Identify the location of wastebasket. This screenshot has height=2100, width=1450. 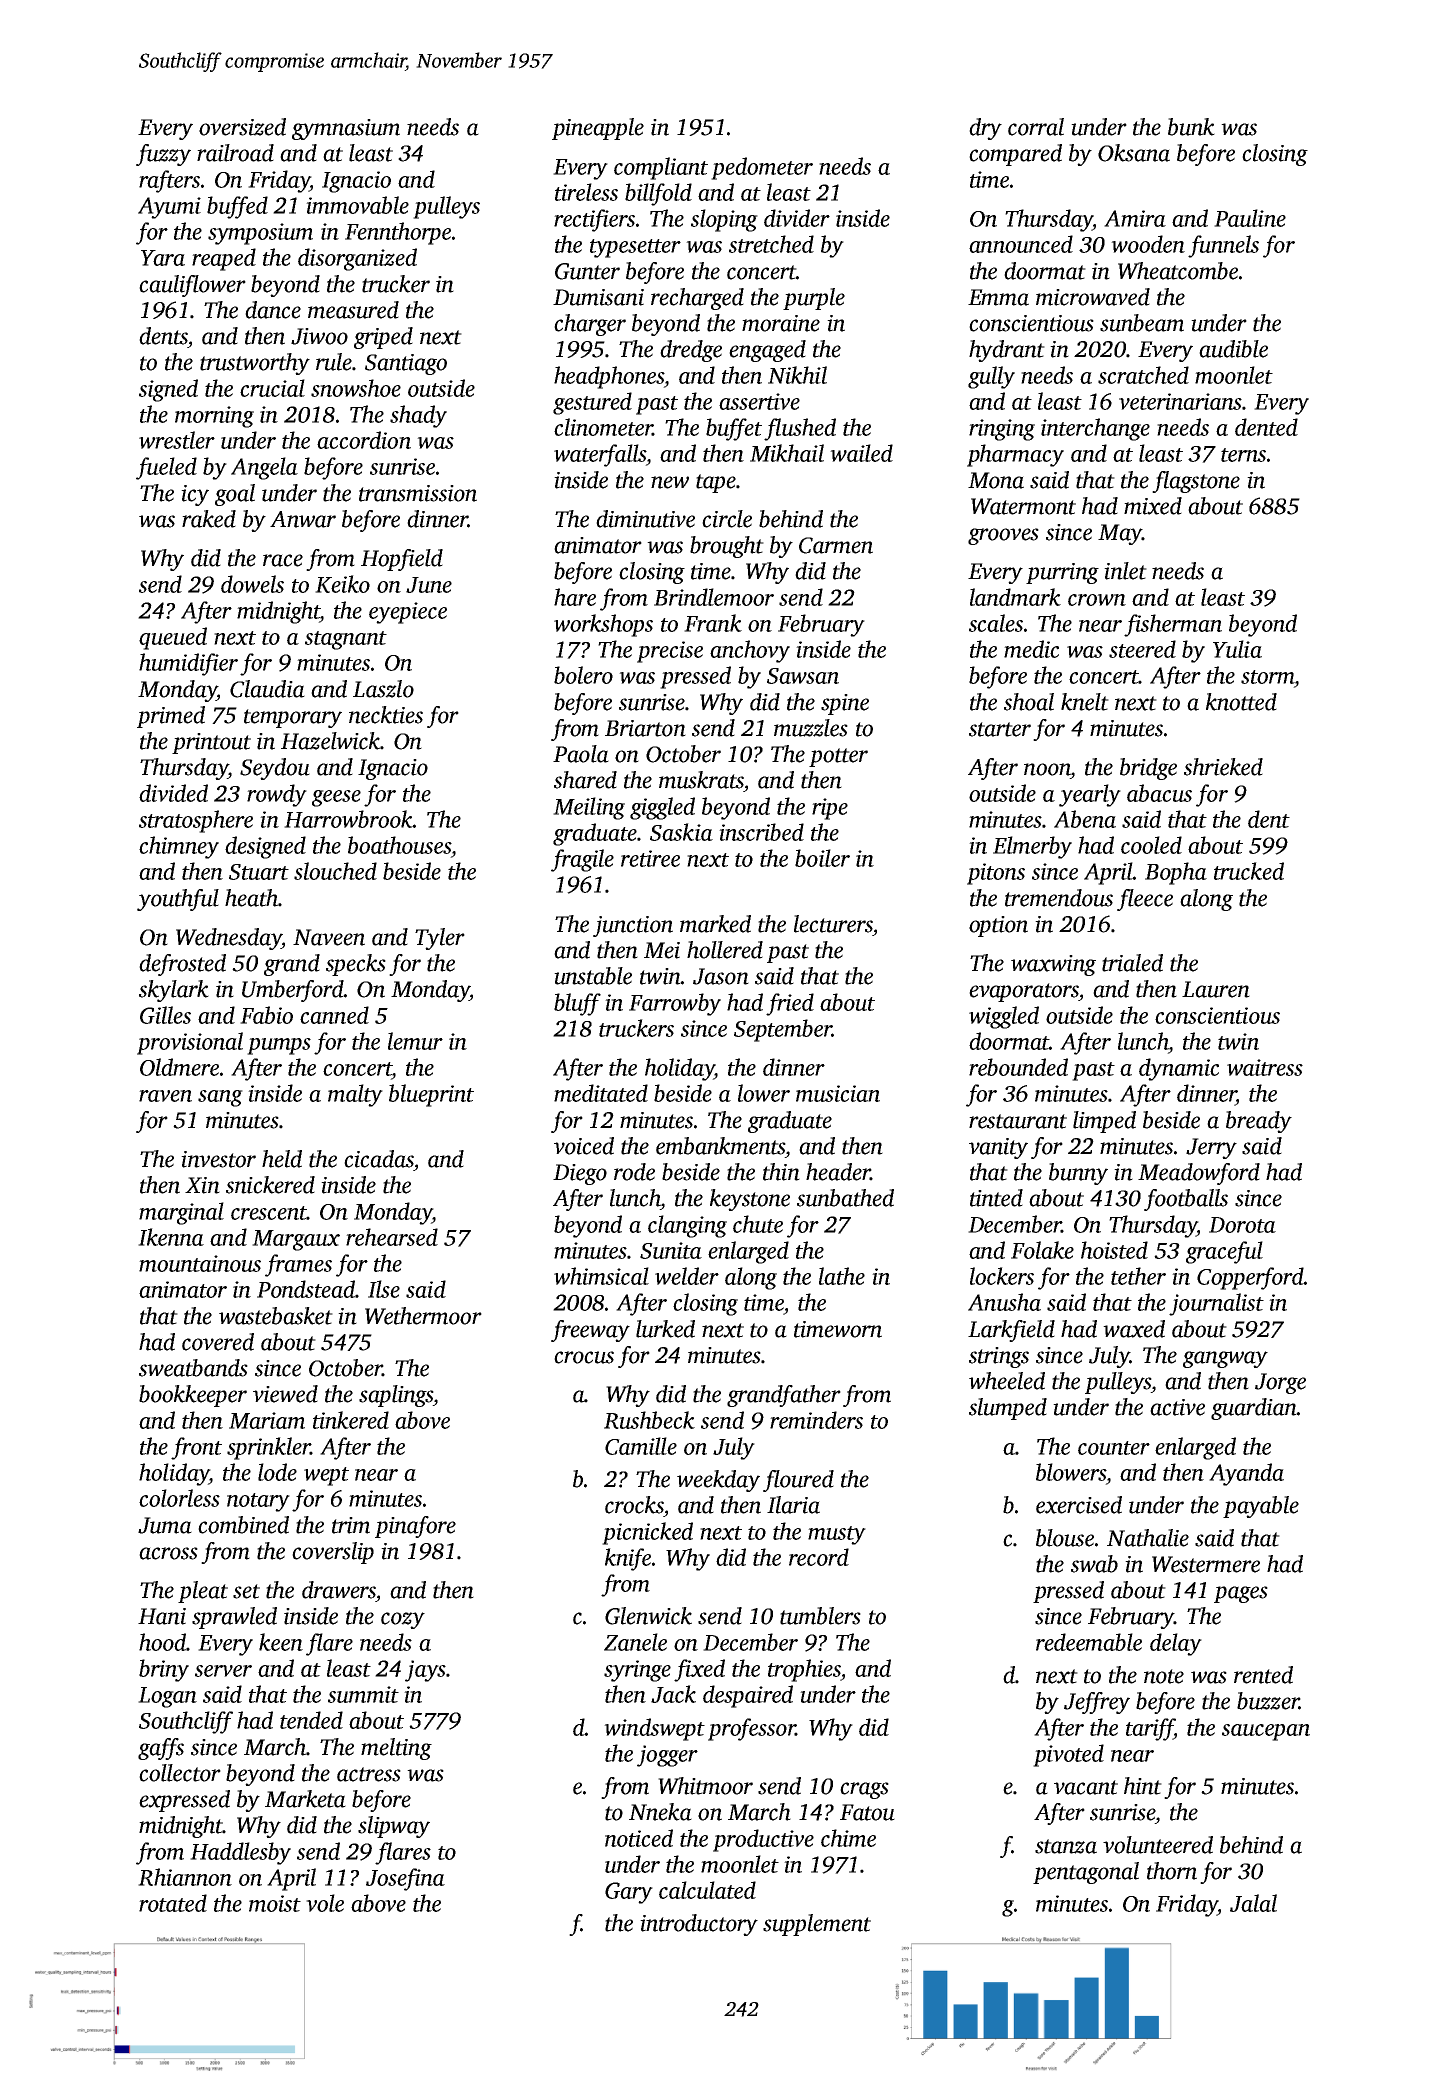
(276, 1316).
